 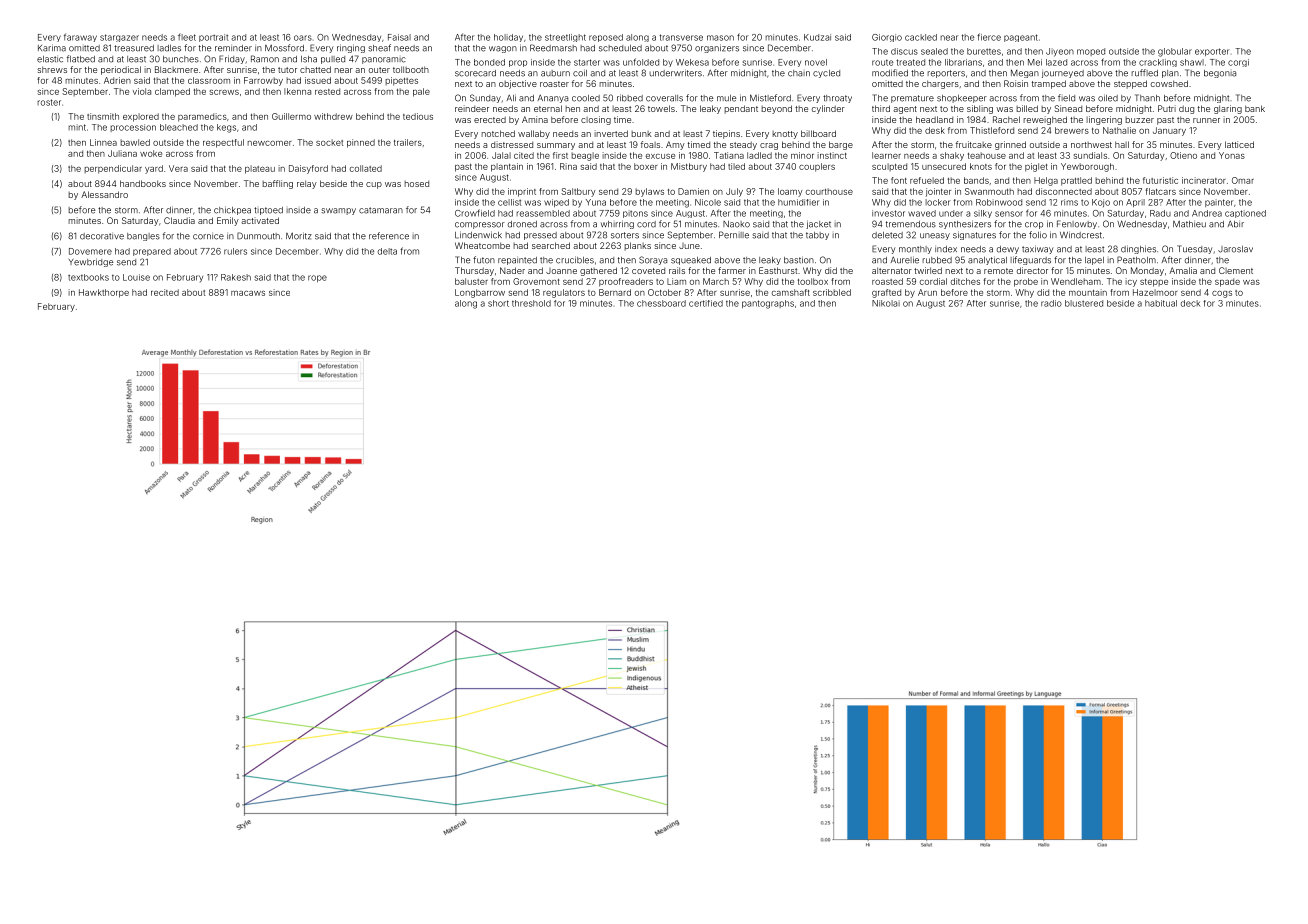 I want to click on roaster, so click(x=554, y=84).
